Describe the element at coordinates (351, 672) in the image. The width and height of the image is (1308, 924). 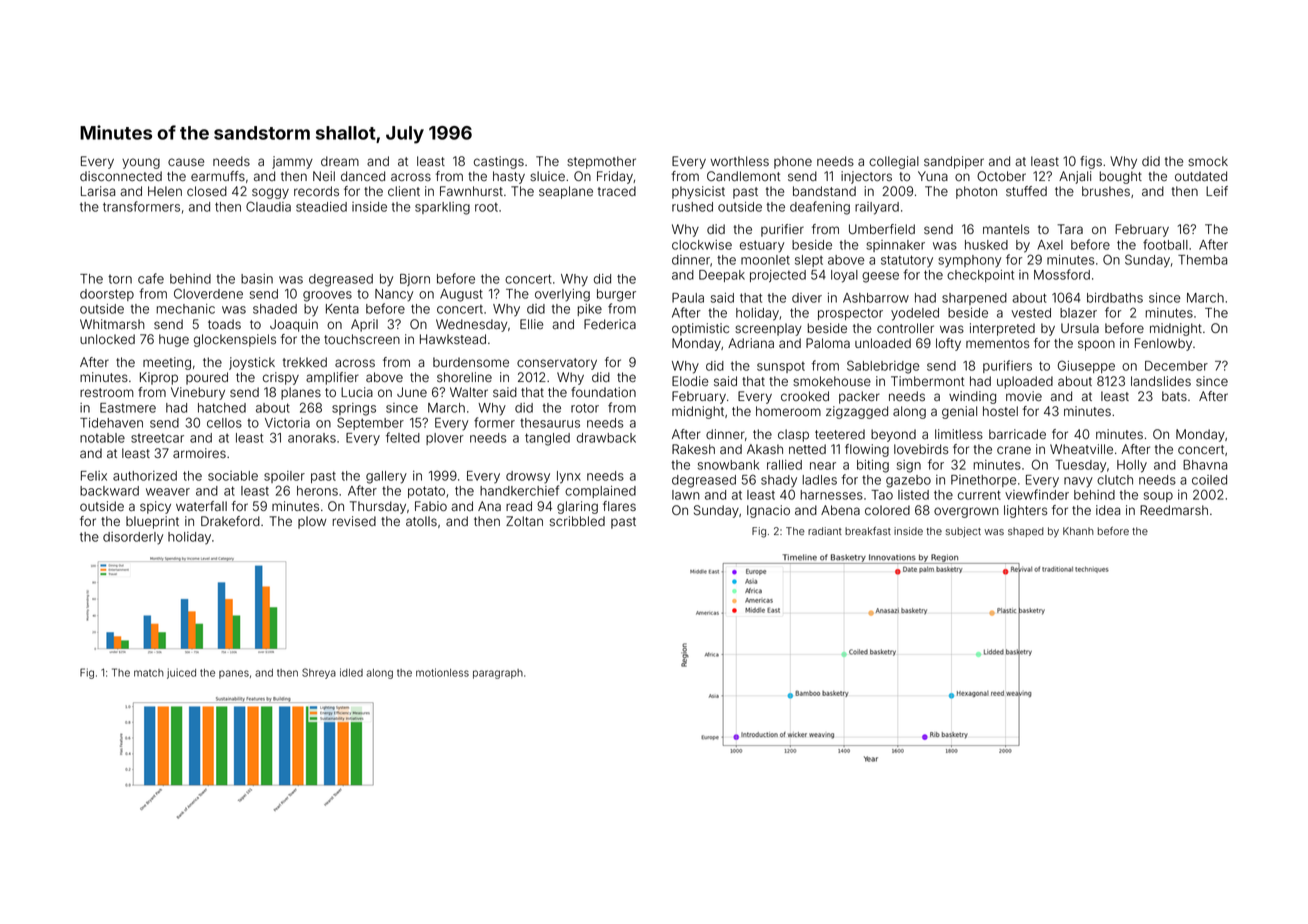
I see `idled` at that location.
